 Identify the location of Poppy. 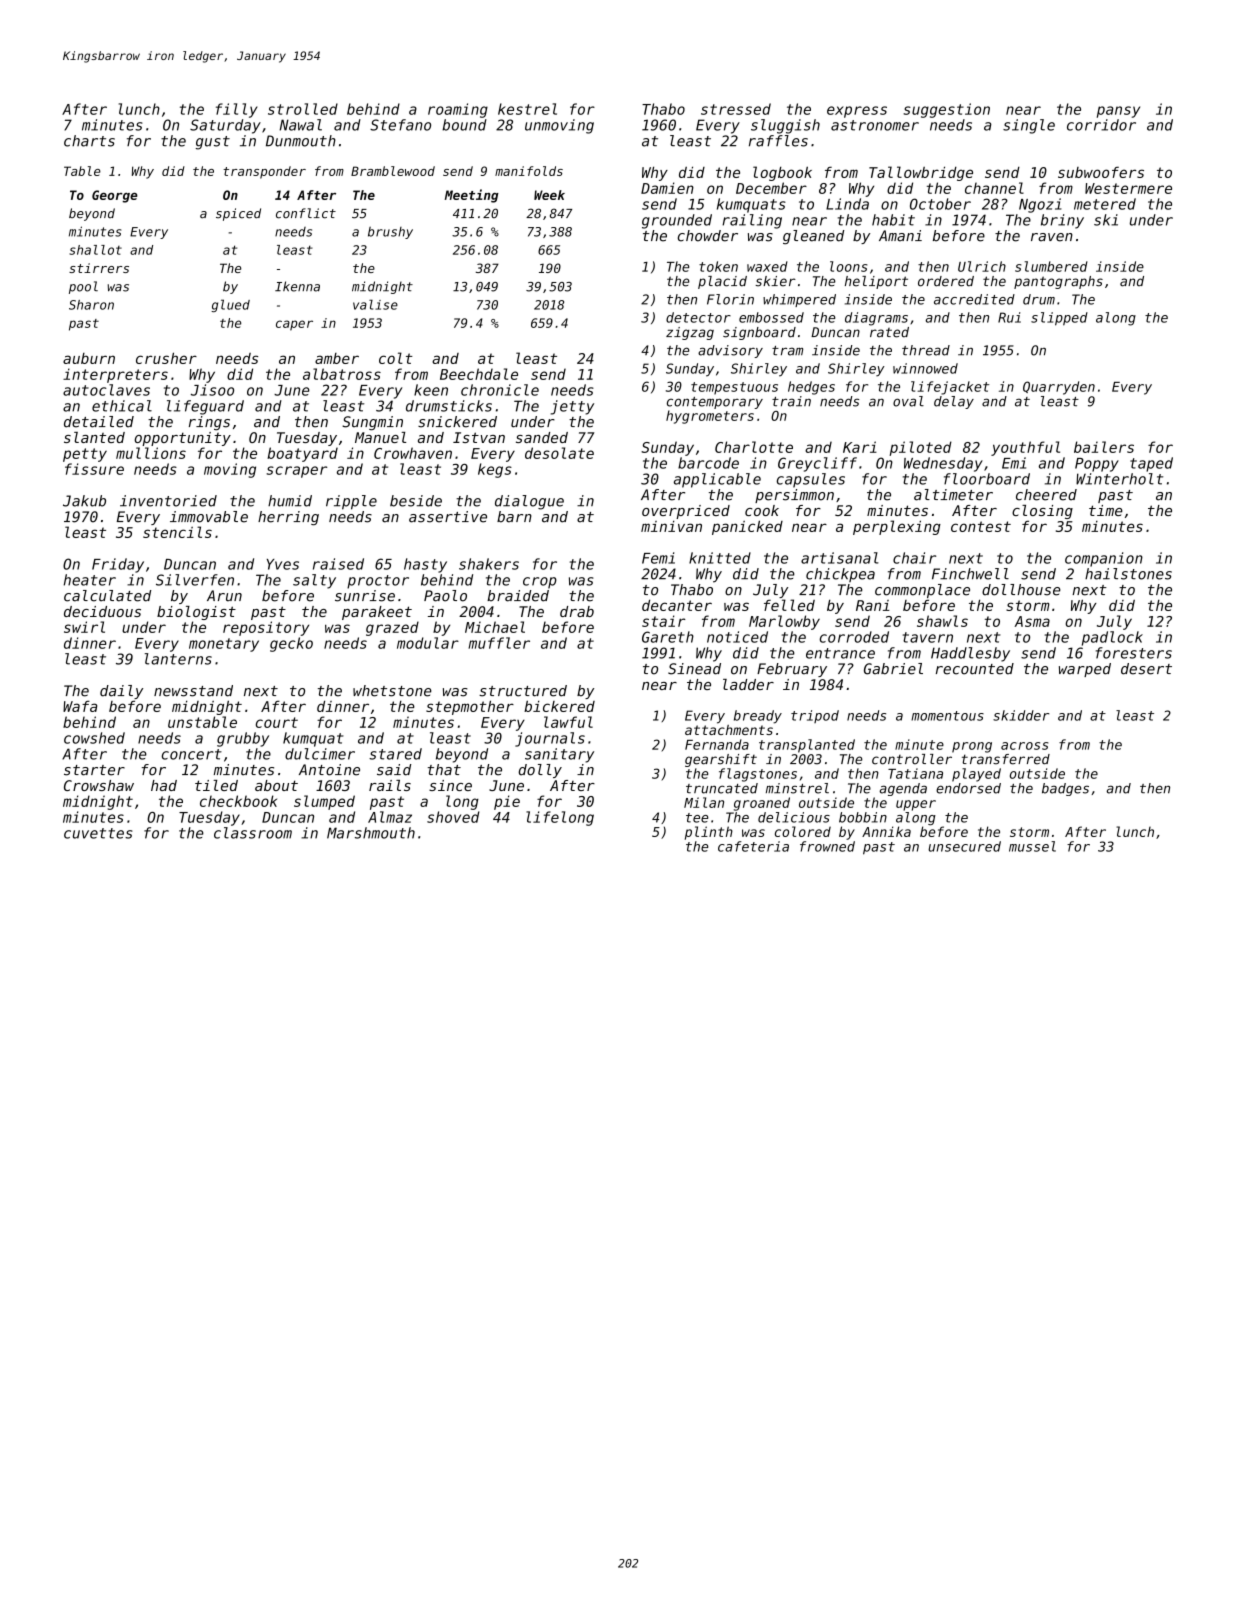
(1097, 465).
